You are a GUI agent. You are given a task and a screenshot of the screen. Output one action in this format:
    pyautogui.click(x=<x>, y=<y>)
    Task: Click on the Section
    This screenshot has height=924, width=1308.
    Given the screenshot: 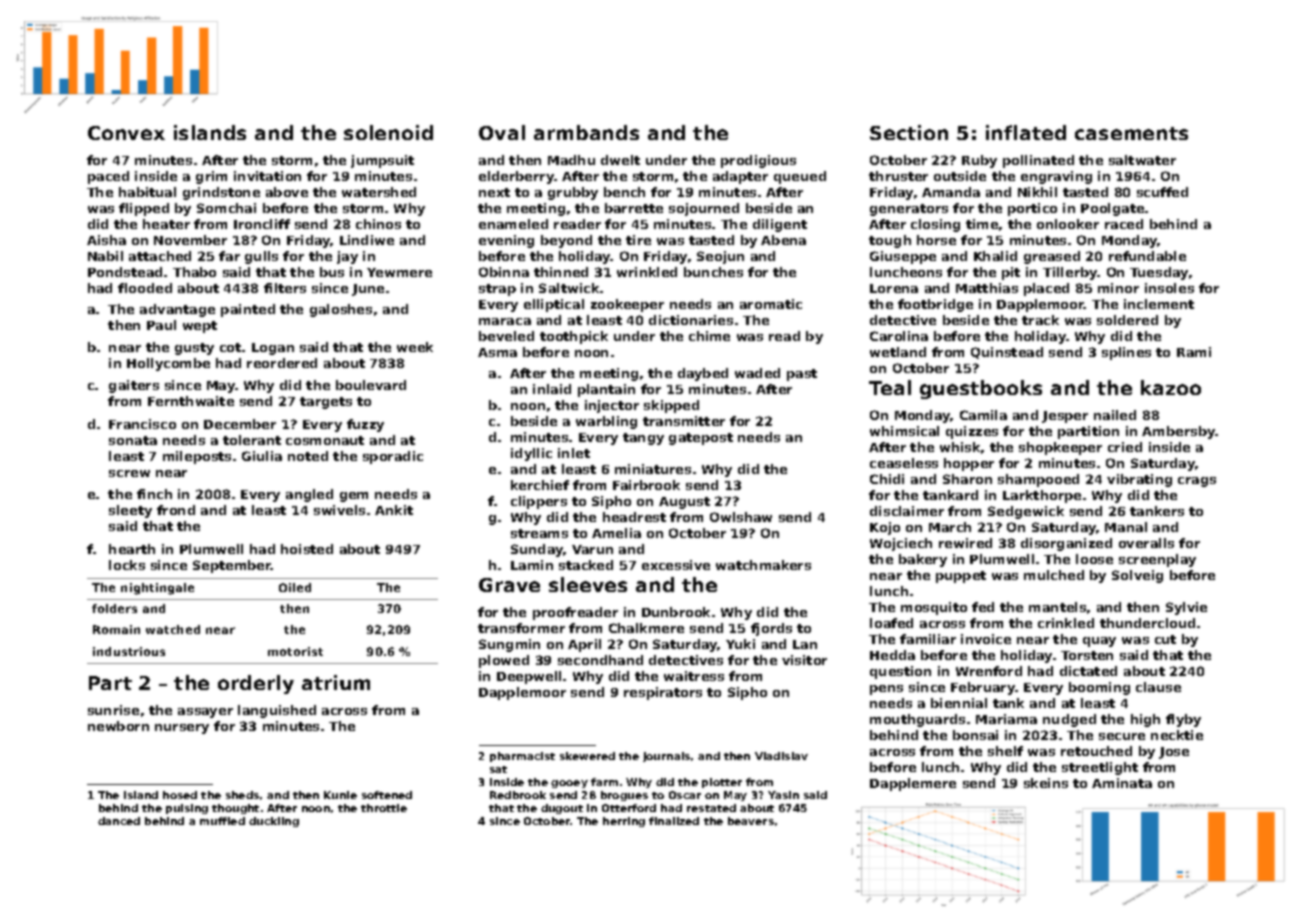 What is the action you would take?
    pyautogui.click(x=909, y=132)
